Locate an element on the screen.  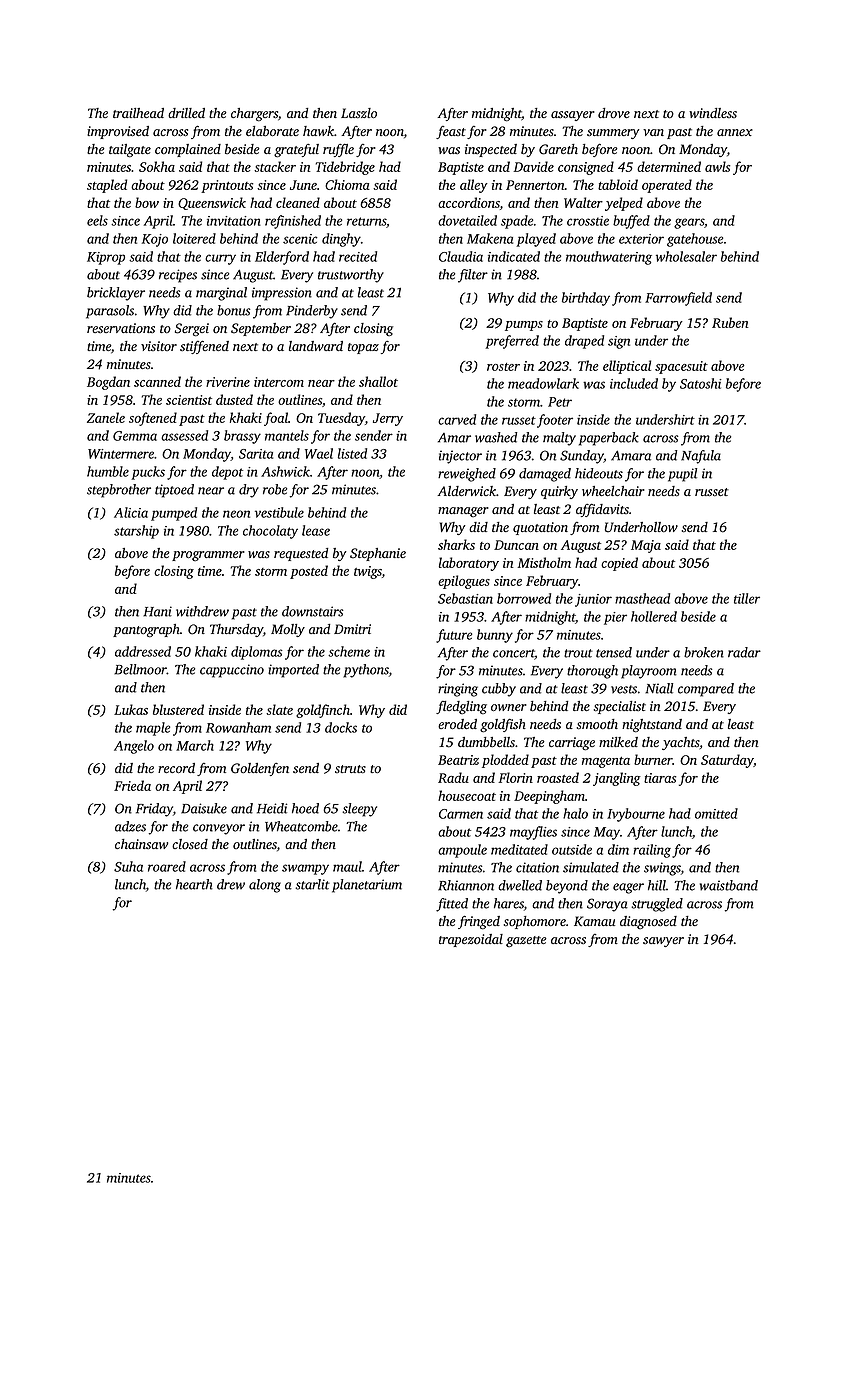
washed is located at coordinates (496, 437).
